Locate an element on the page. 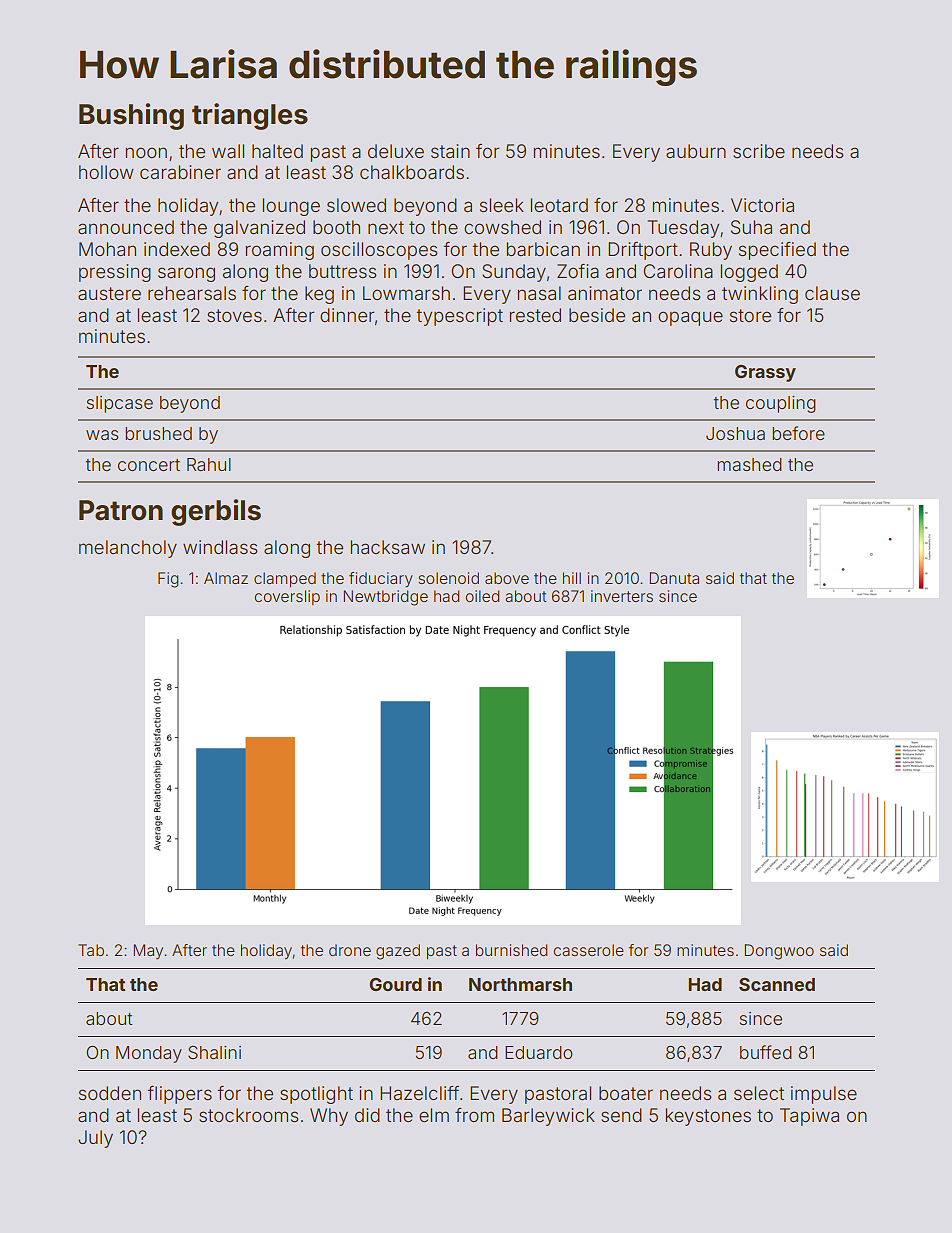 This image has width=952, height=1233. Lowmarsh is located at coordinates (406, 293).
